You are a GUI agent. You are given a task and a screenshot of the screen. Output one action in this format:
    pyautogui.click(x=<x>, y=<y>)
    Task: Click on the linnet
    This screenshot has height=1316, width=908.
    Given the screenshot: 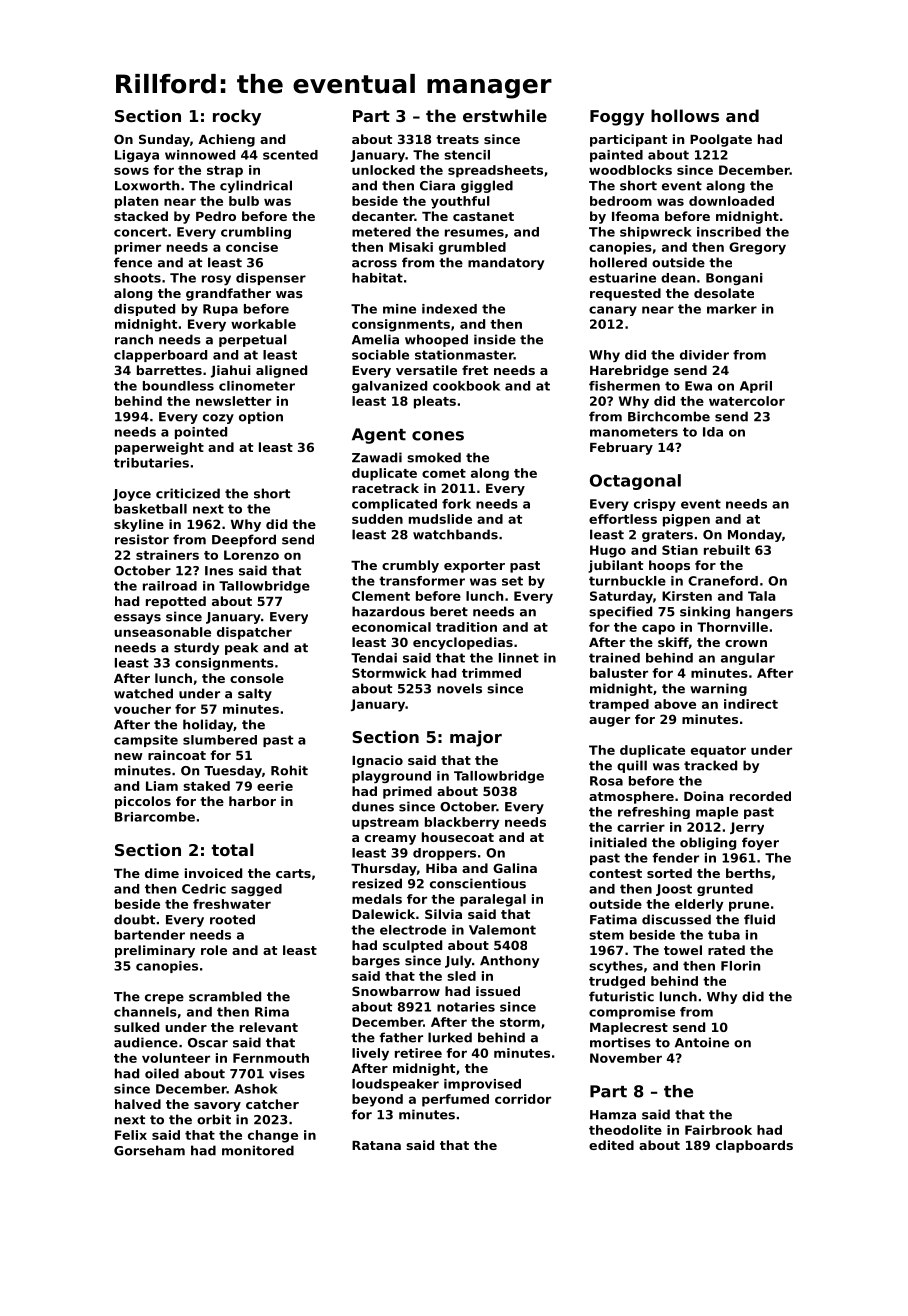 What is the action you would take?
    pyautogui.click(x=519, y=658)
